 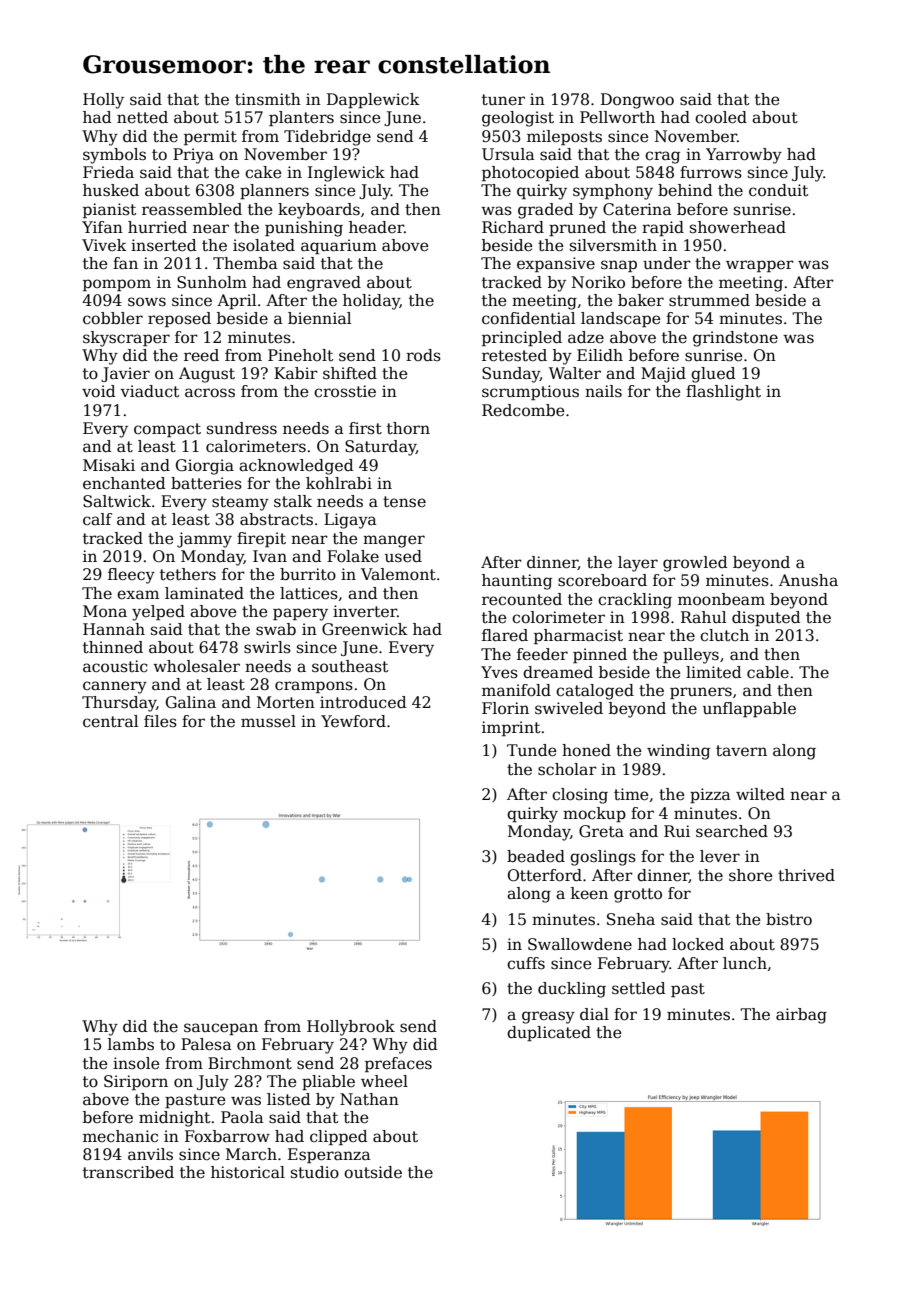 I want to click on files, so click(x=160, y=721).
